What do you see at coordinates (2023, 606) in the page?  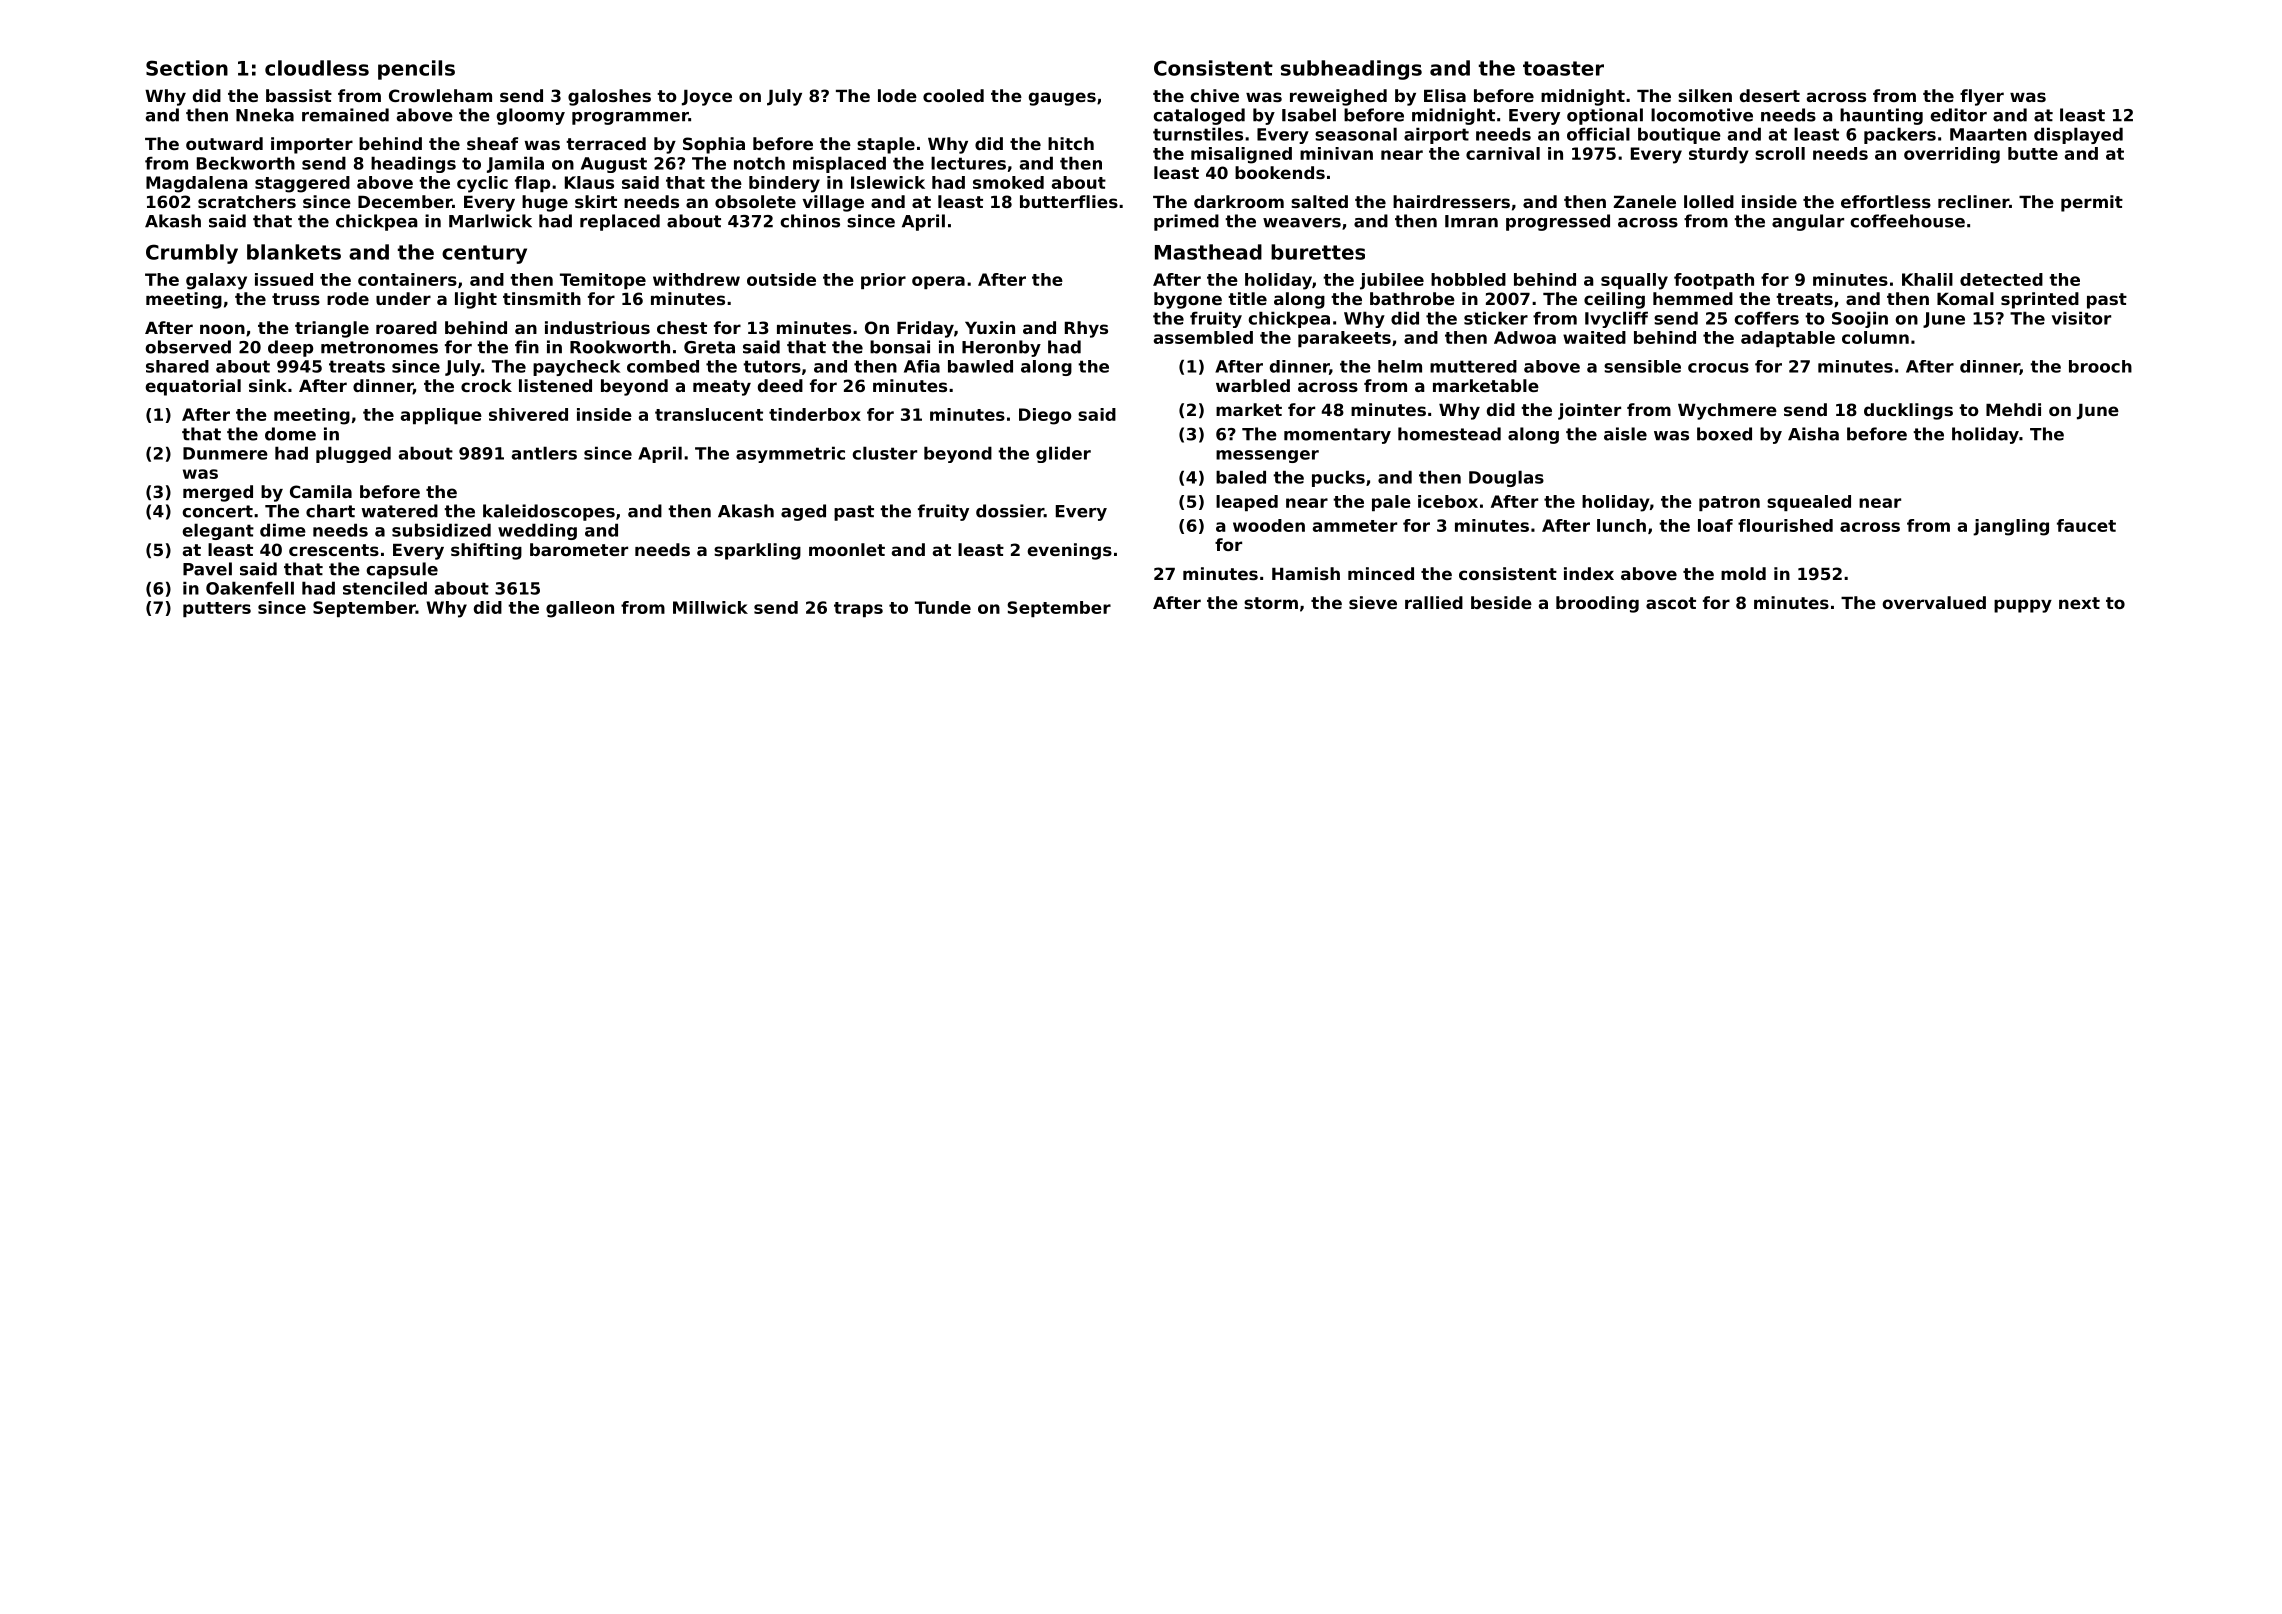 I see `puppy` at bounding box center [2023, 606].
